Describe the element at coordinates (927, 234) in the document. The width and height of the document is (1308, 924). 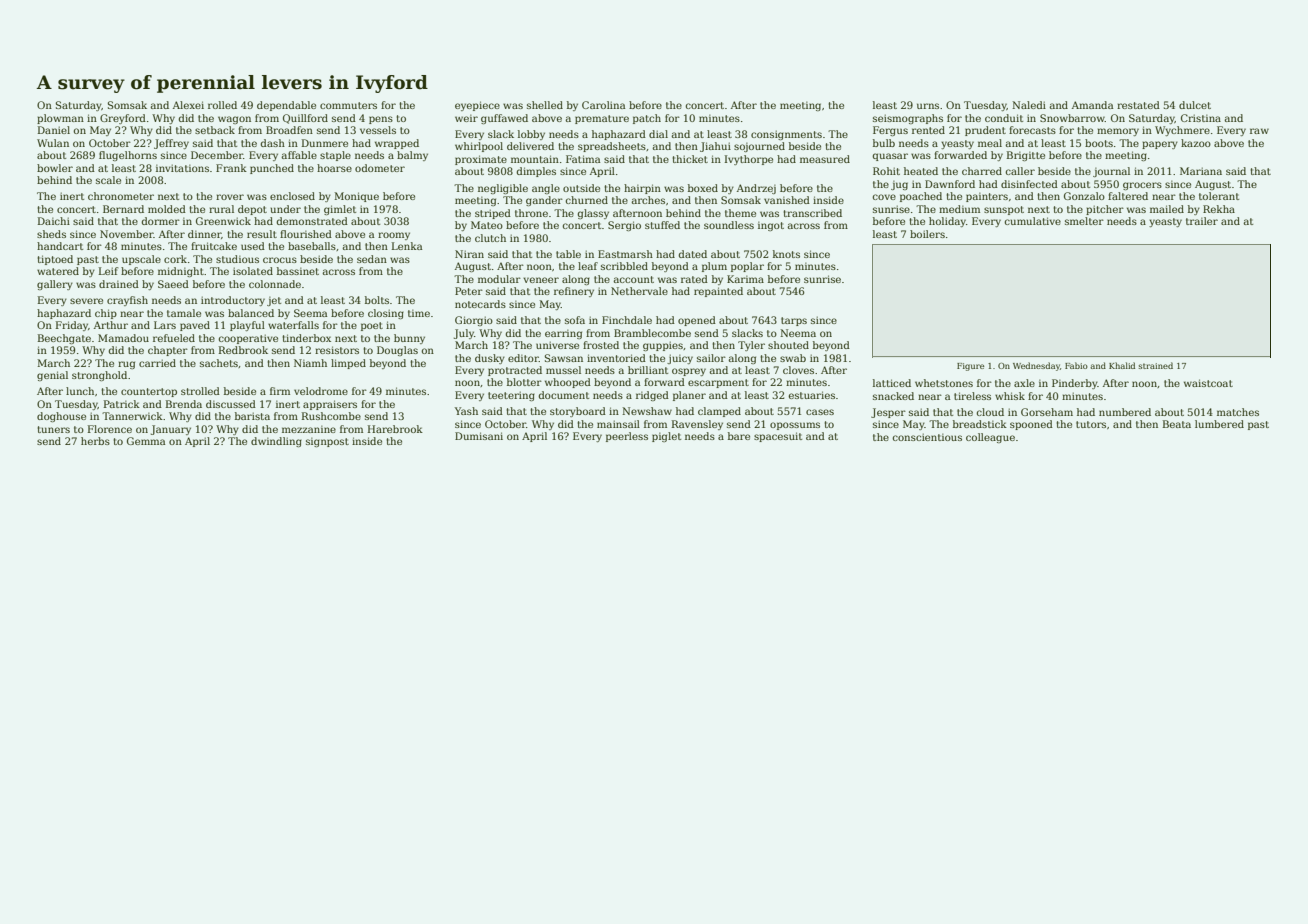
I see `boilers` at that location.
